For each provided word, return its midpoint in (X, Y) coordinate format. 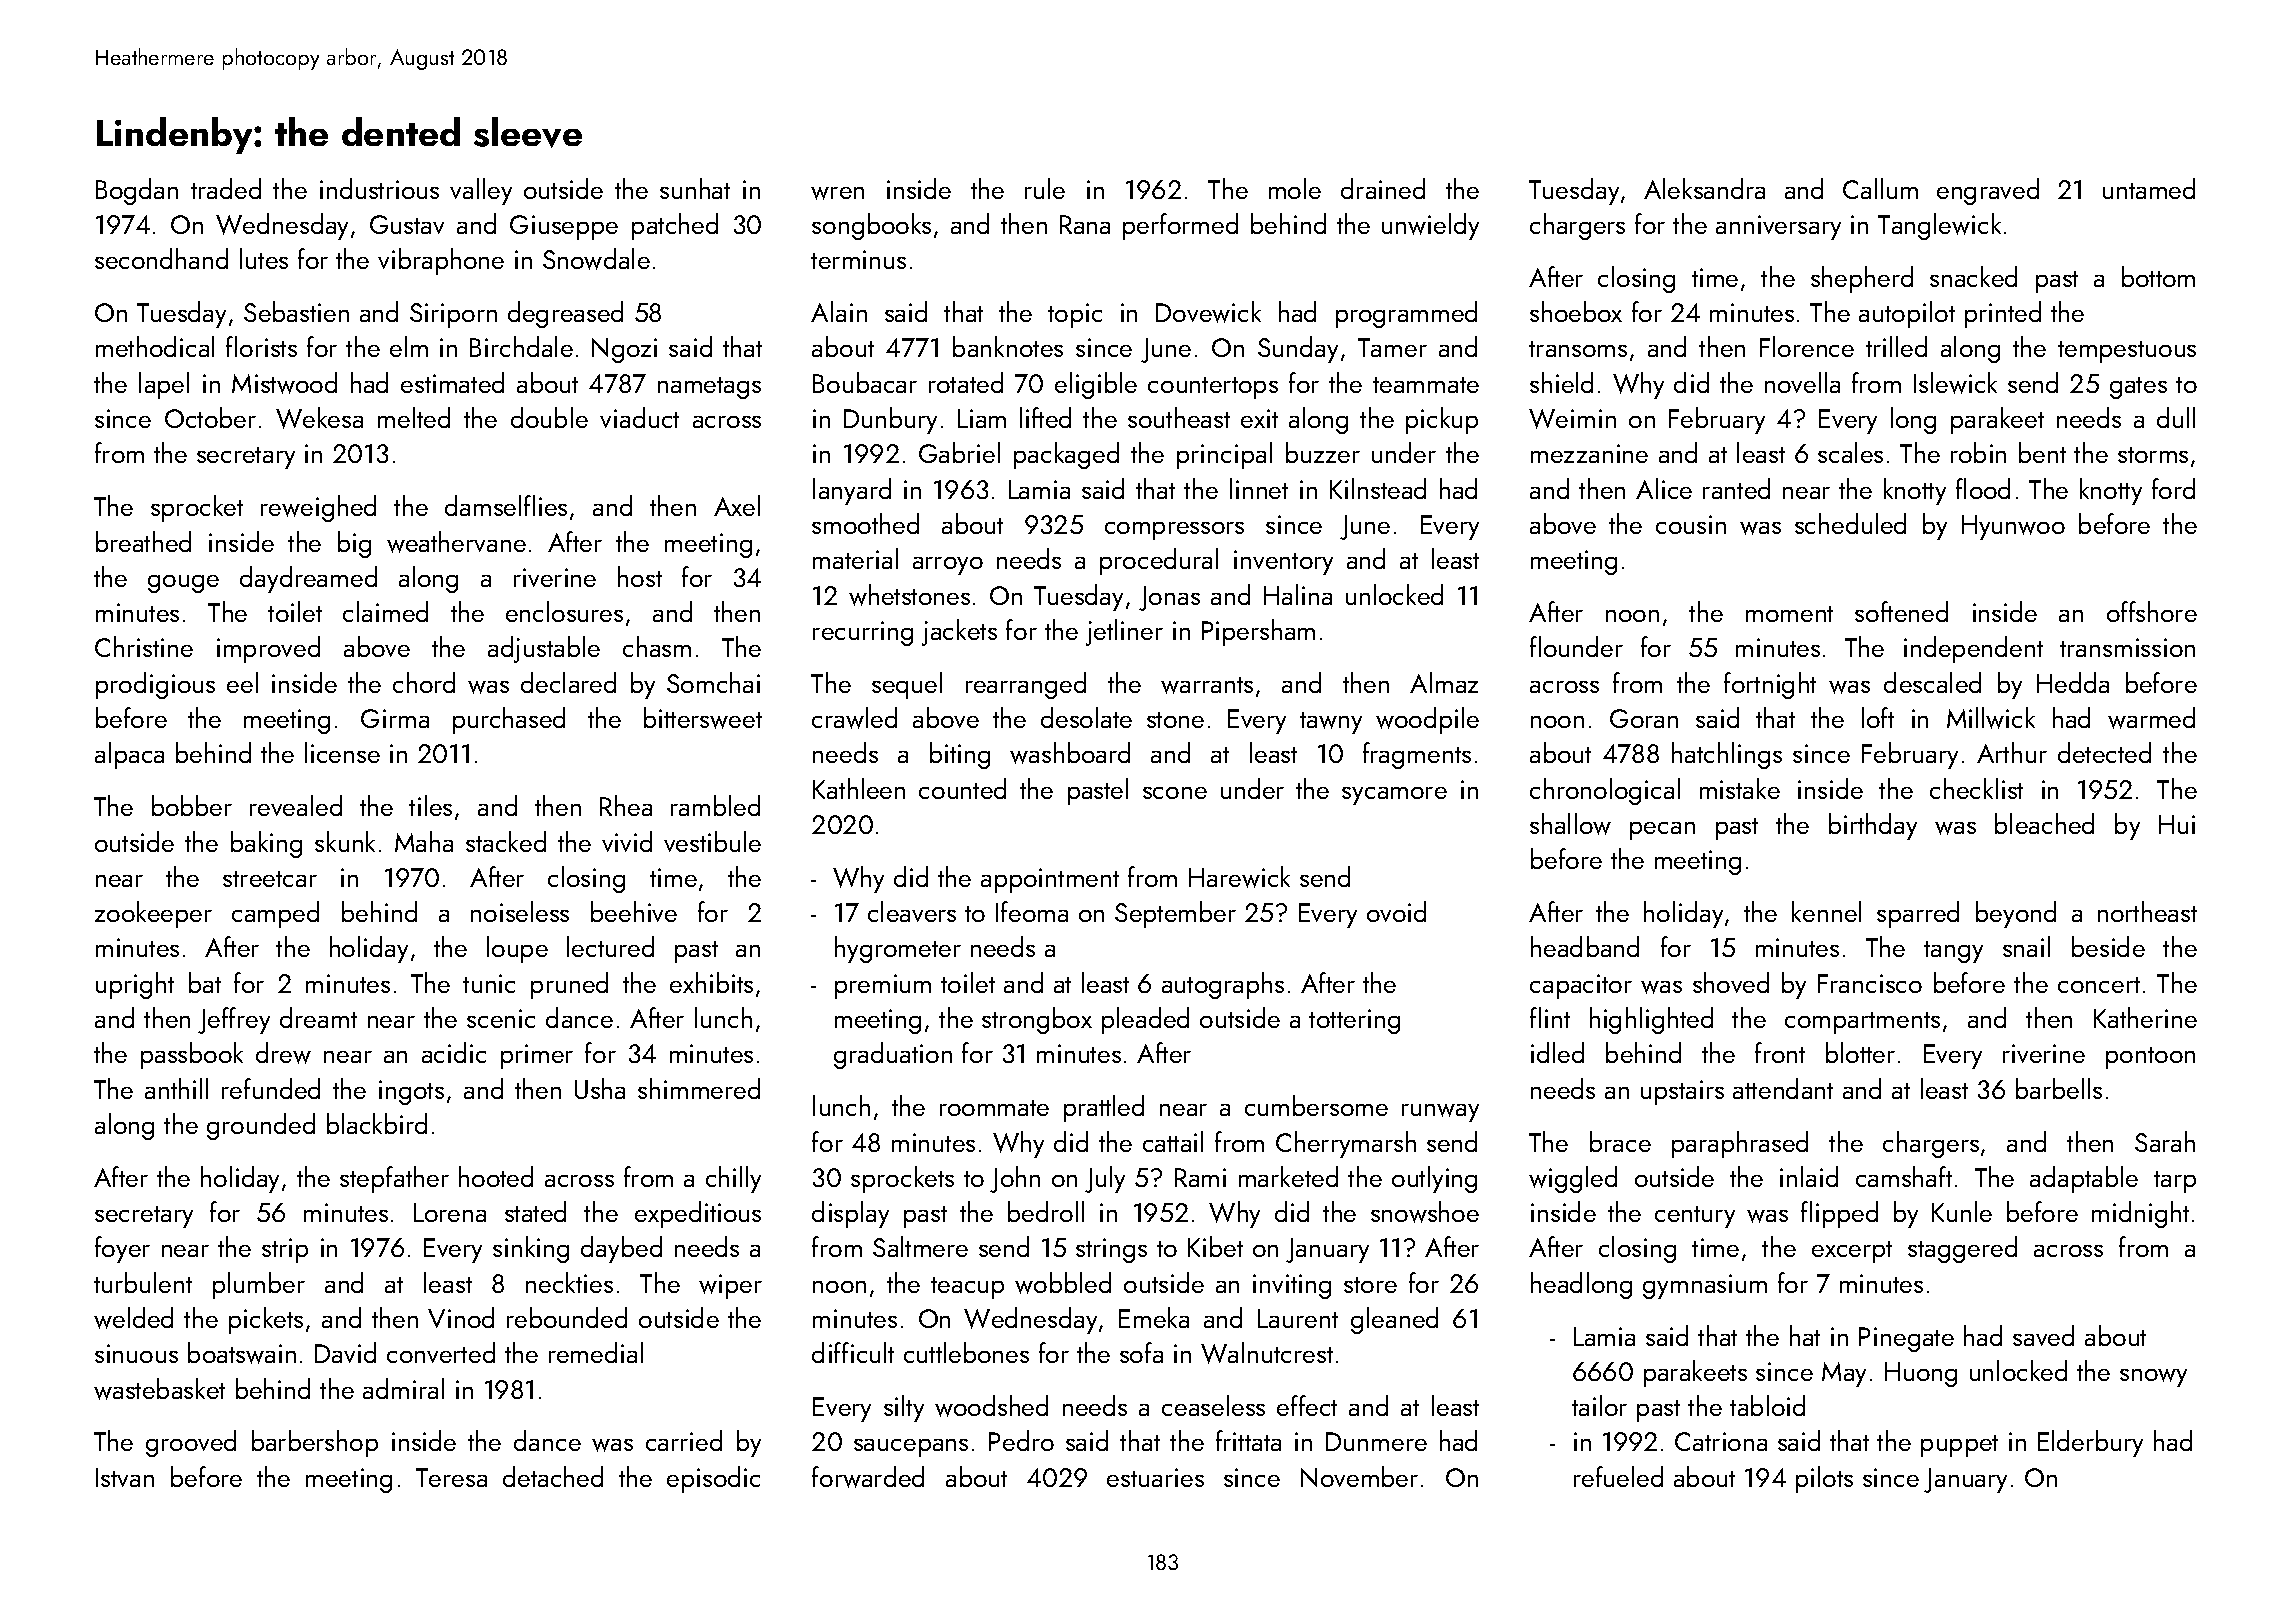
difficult (853, 1352)
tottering (1354, 1021)
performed (1180, 226)
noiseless (520, 911)
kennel (1826, 911)
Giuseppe (564, 227)
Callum (1880, 188)
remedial (596, 1352)
